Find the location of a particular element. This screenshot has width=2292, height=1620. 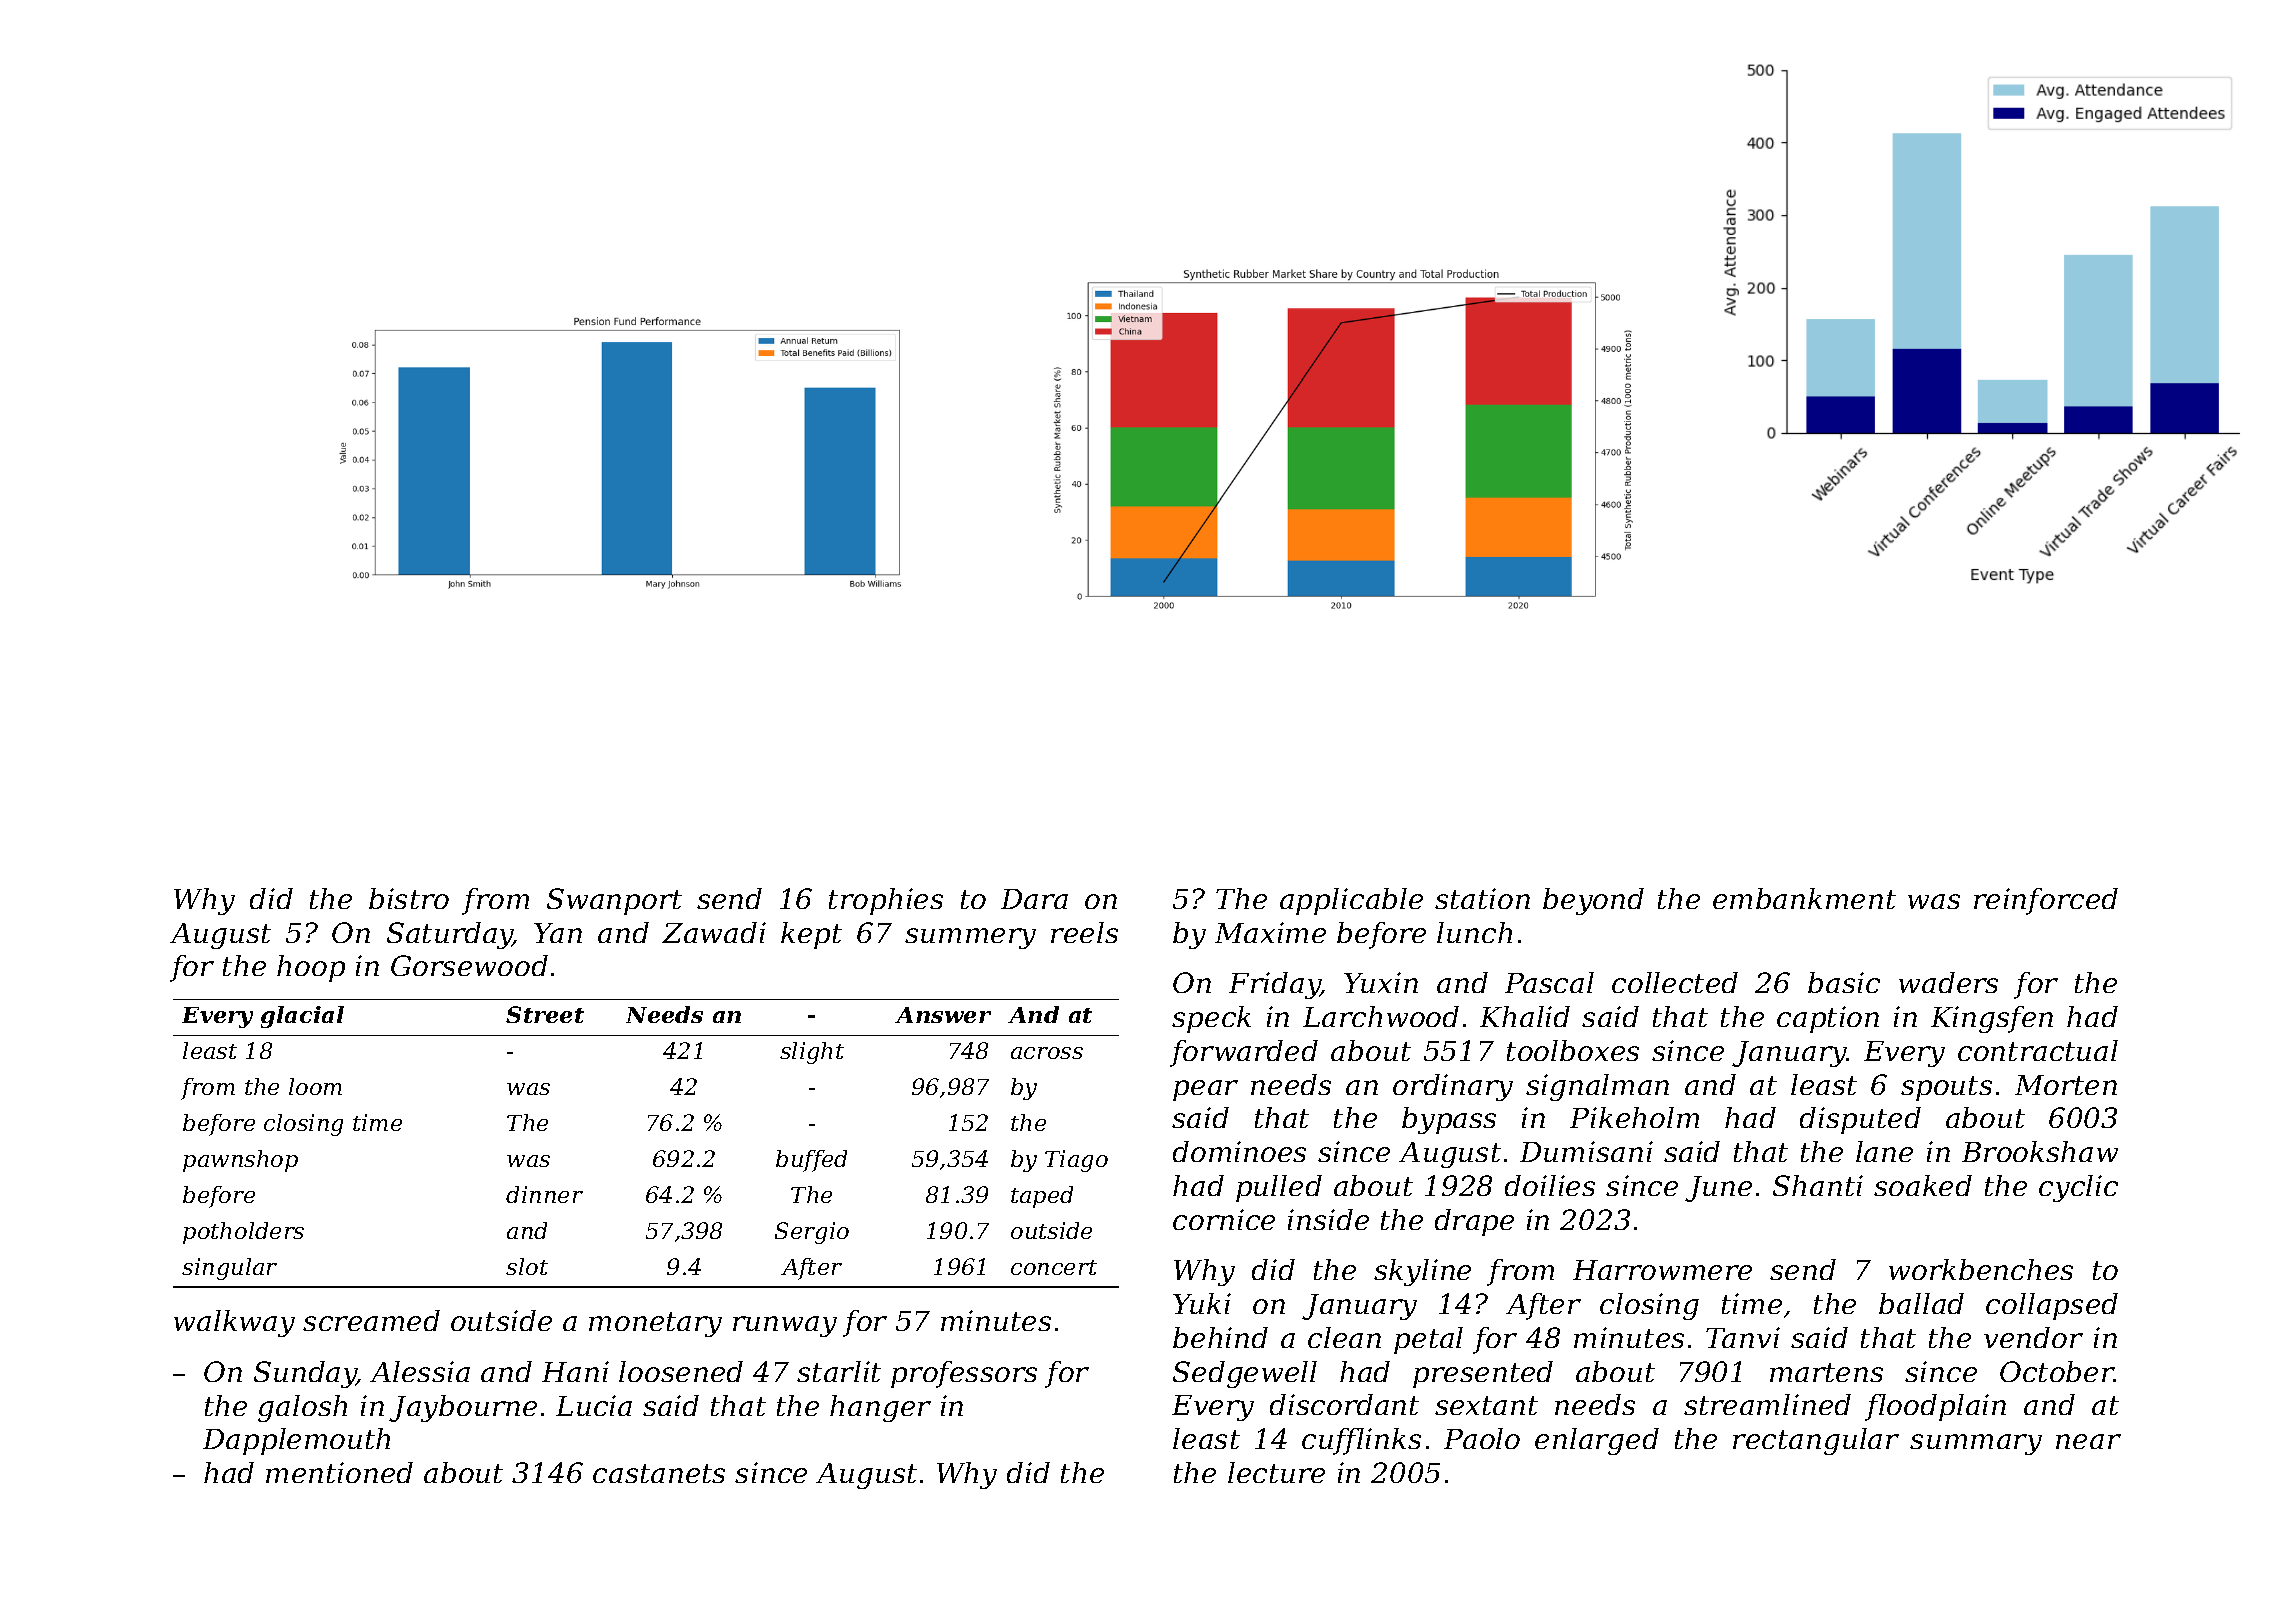

Dapplemouth is located at coordinates (296, 1441).
